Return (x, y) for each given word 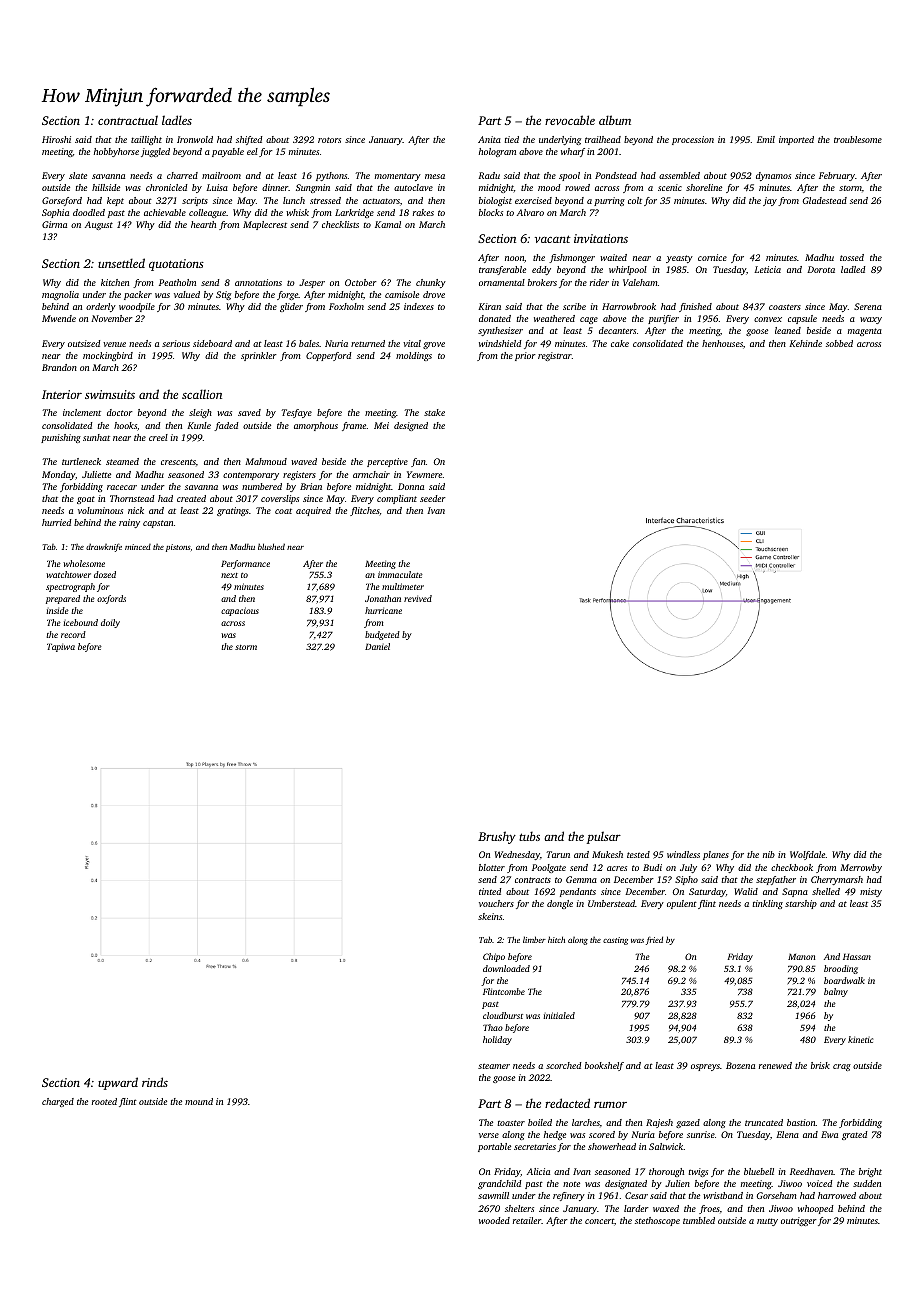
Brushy (497, 837)
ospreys (705, 1067)
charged (58, 1102)
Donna (411, 486)
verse (489, 1135)
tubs (529, 836)
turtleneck (81, 461)
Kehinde (805, 343)
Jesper (312, 283)
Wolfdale (807, 855)
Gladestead (825, 200)
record (73, 634)
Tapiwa (61, 647)
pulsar (604, 837)
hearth (203, 224)
